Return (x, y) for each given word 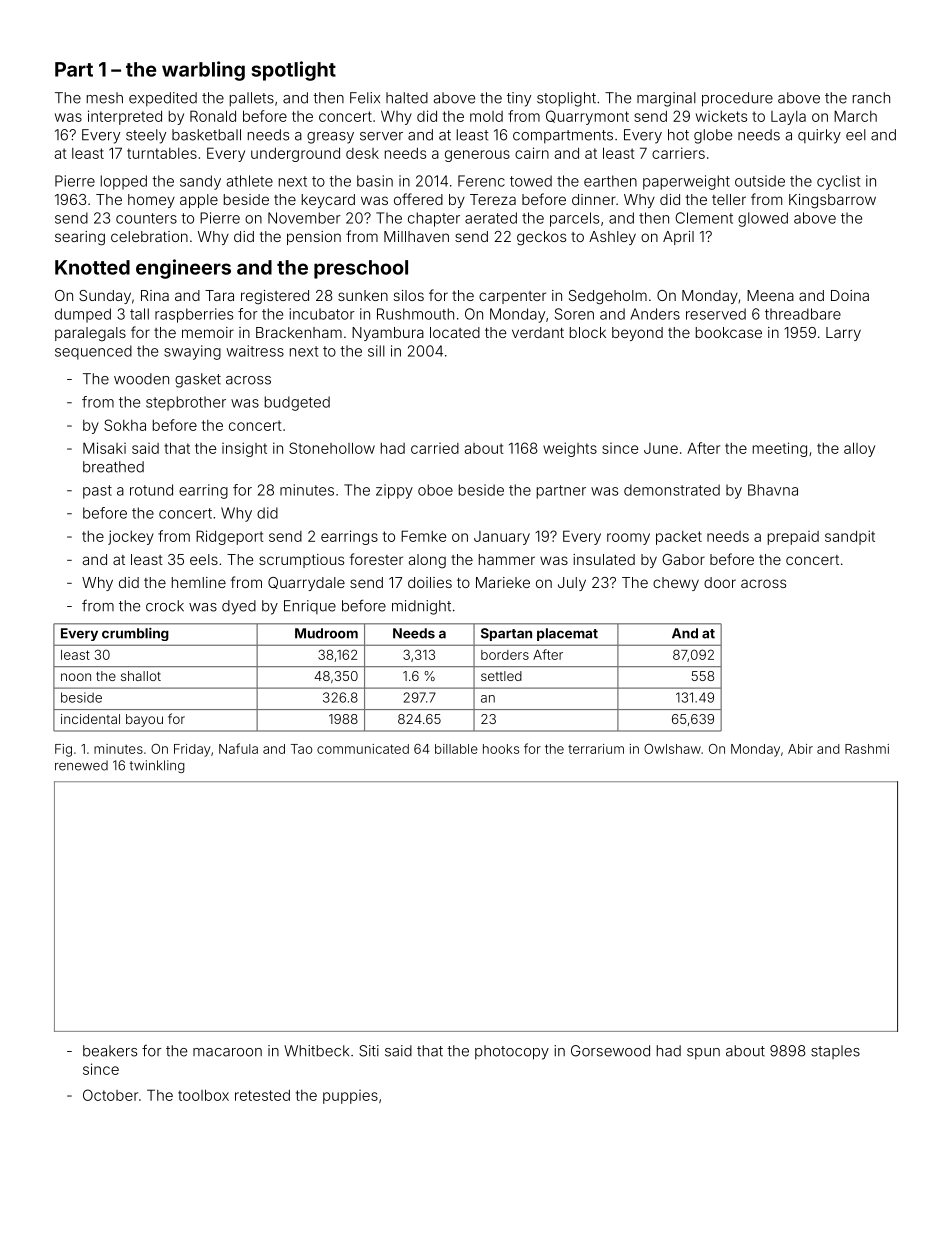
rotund (151, 490)
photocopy (512, 1052)
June (661, 448)
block (588, 332)
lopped (124, 182)
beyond (637, 334)
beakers (110, 1051)
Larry (843, 334)
